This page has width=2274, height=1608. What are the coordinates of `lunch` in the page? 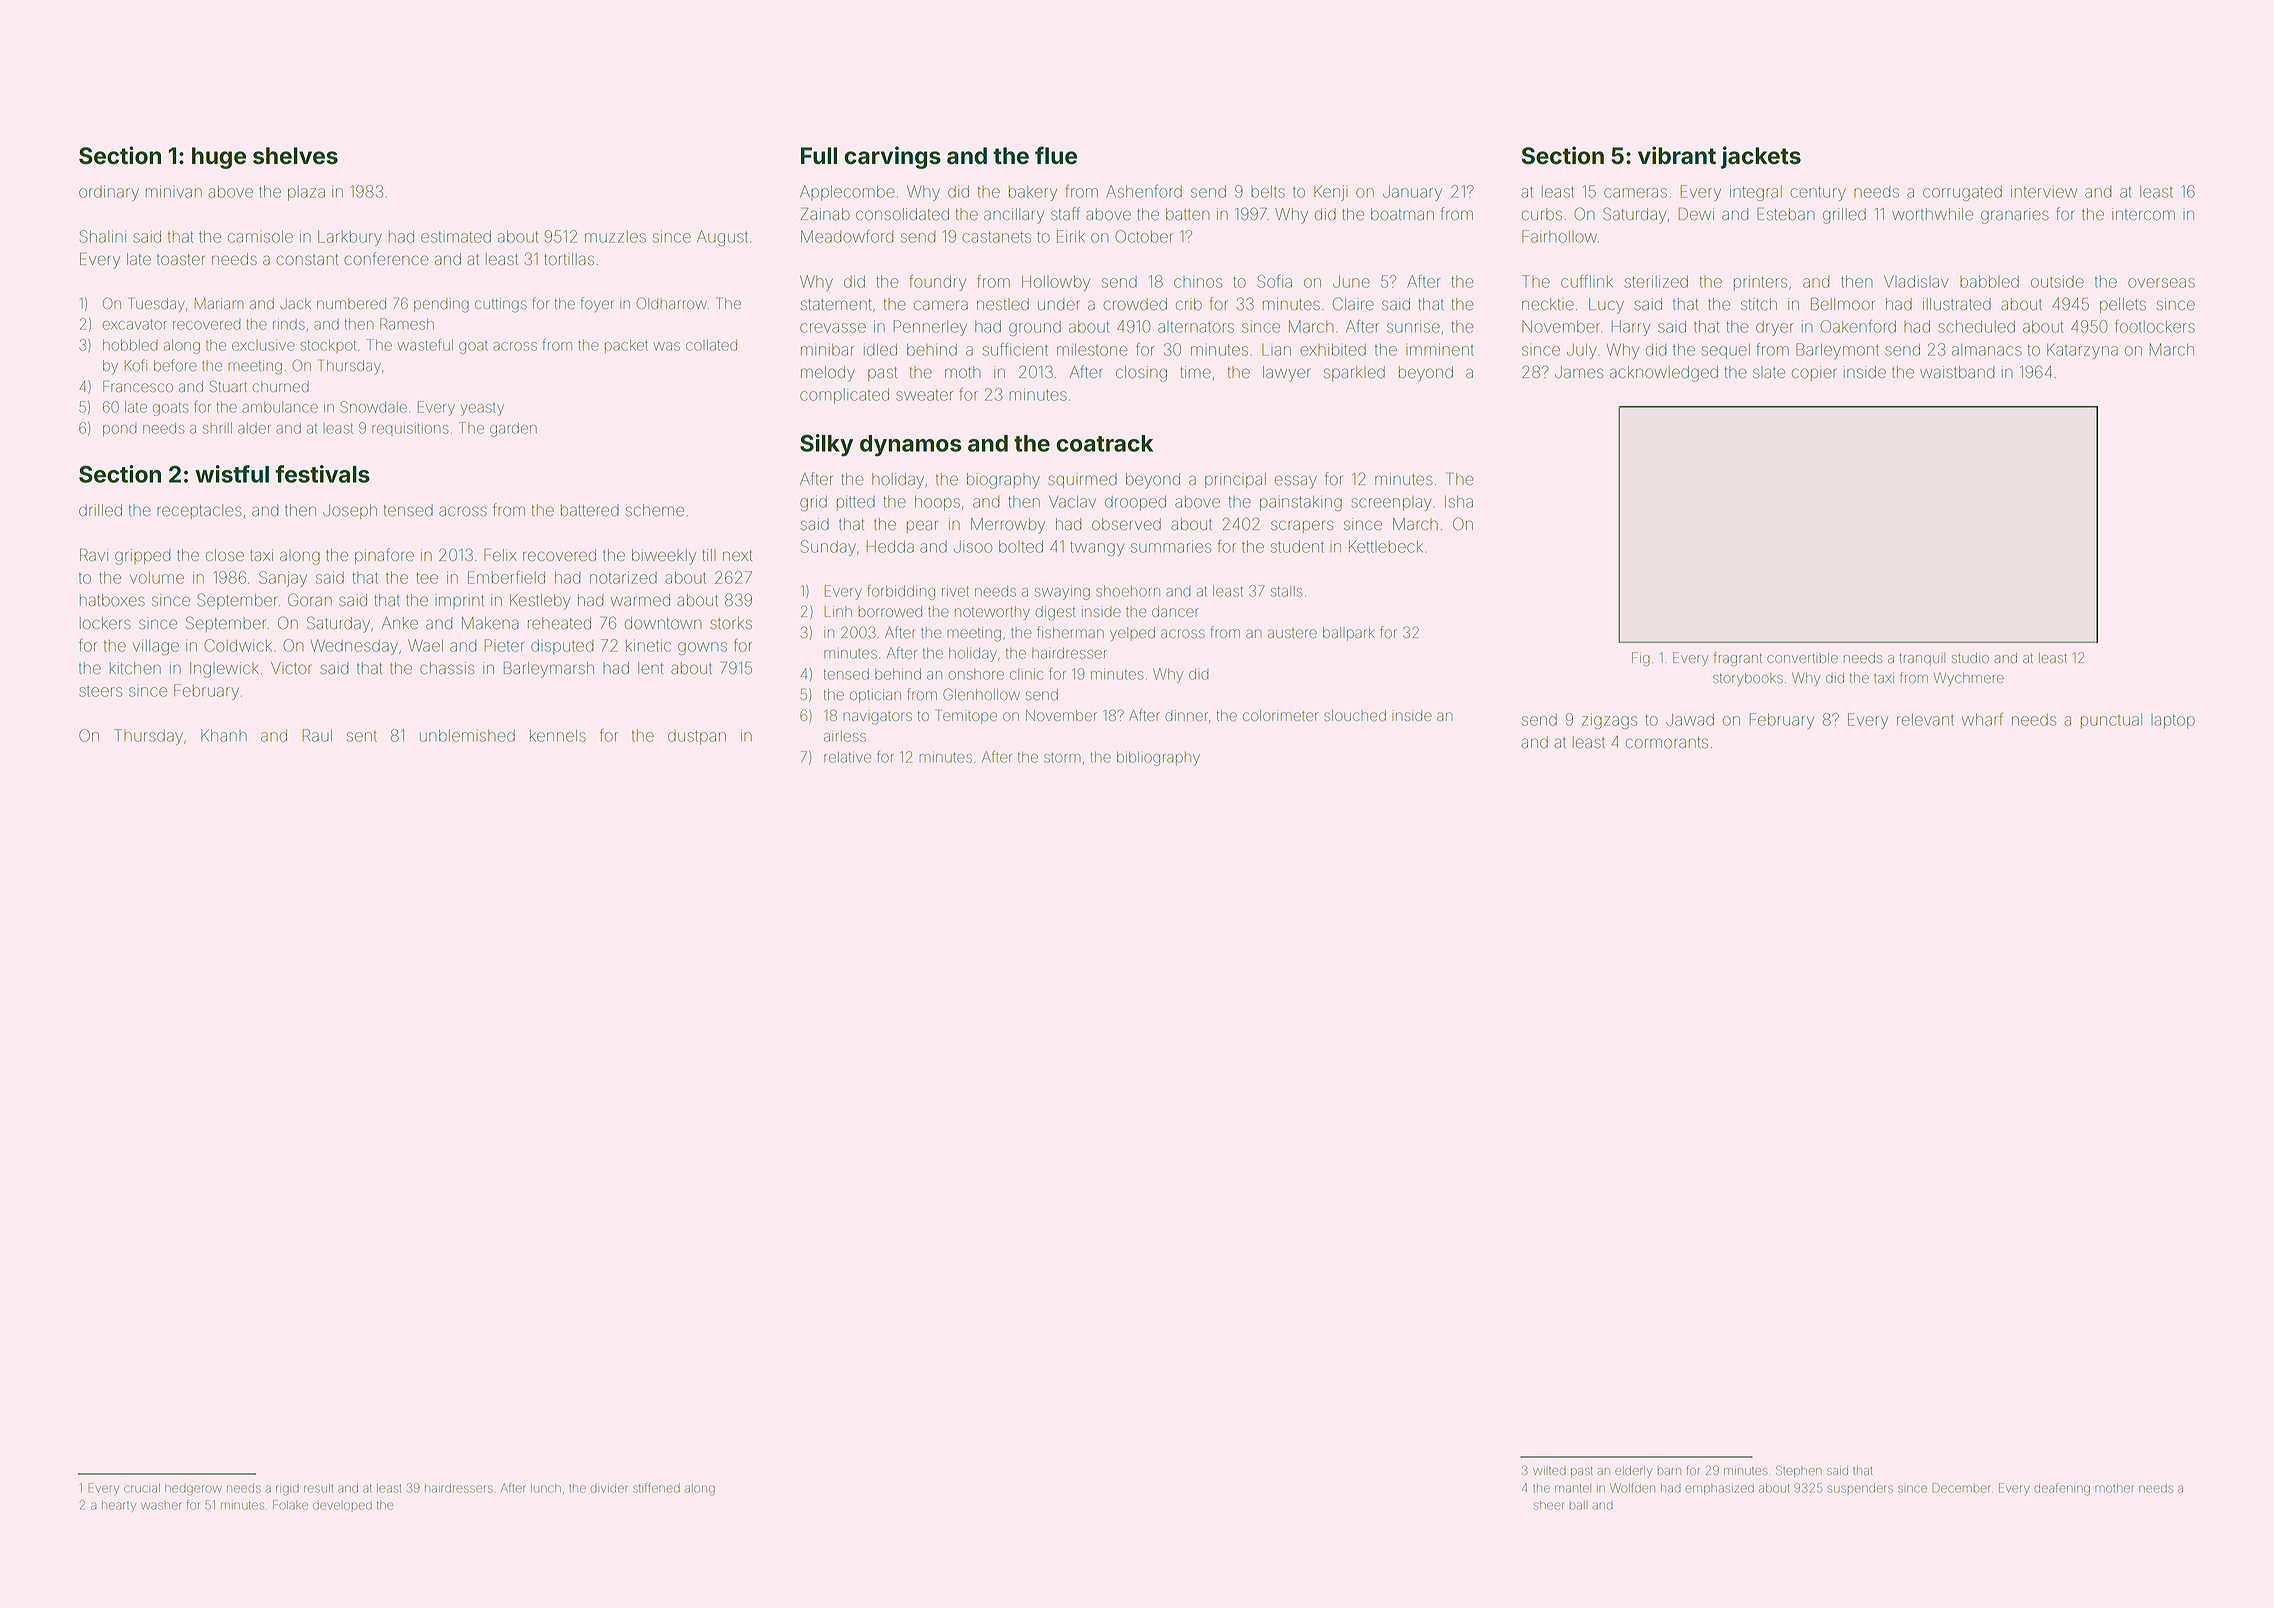 It's located at (546, 1488).
